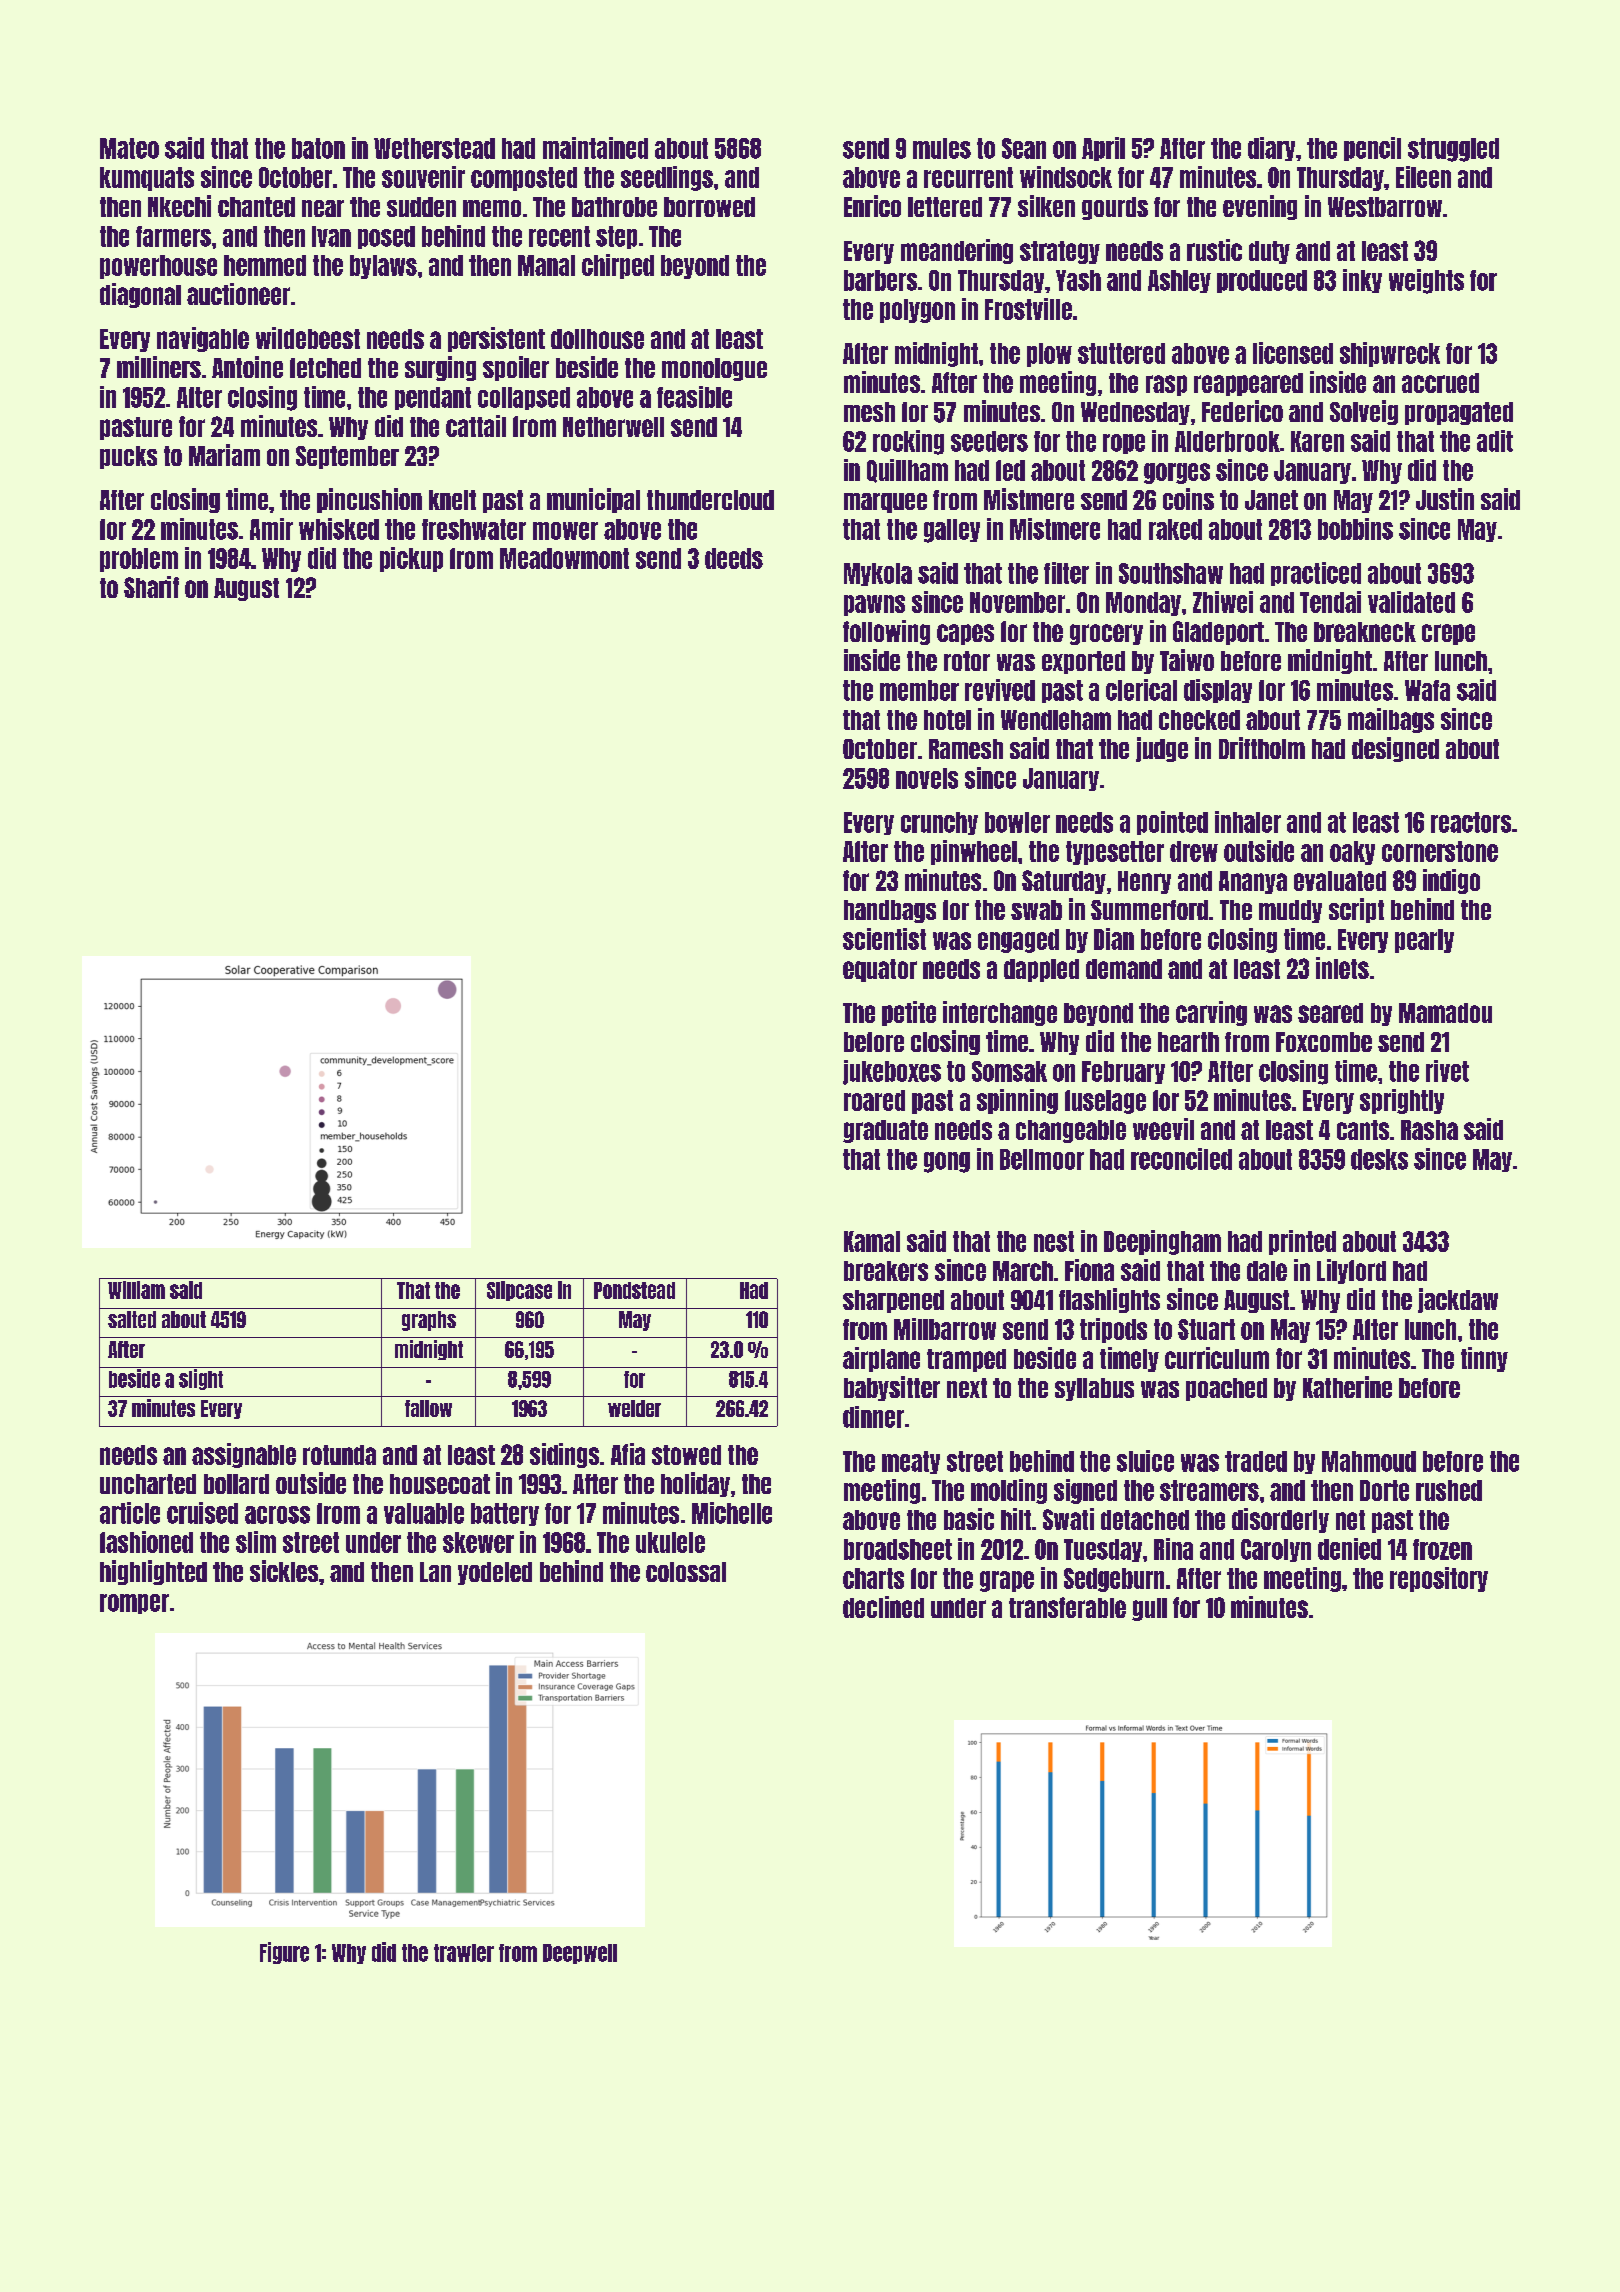  I want to click on Sharif, so click(151, 587).
